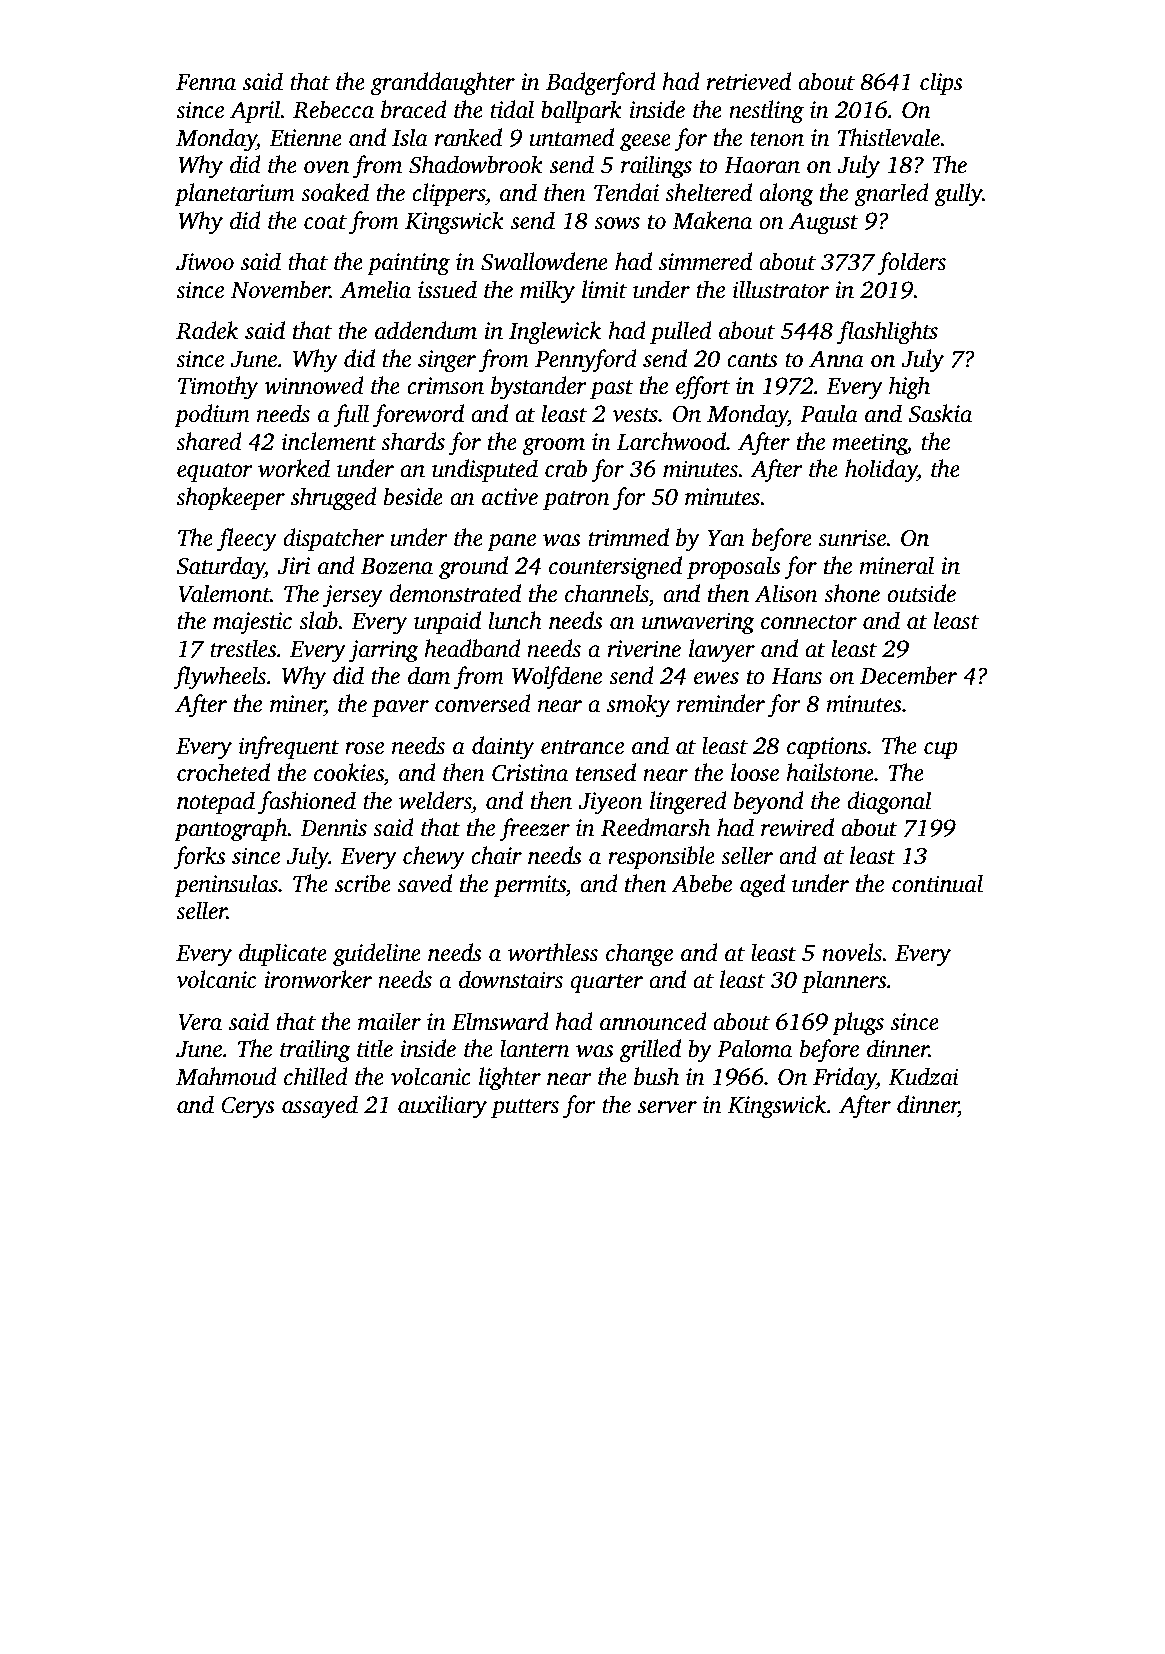 The image size is (1165, 1654). What do you see at coordinates (539, 388) in the screenshot?
I see `bystander` at bounding box center [539, 388].
